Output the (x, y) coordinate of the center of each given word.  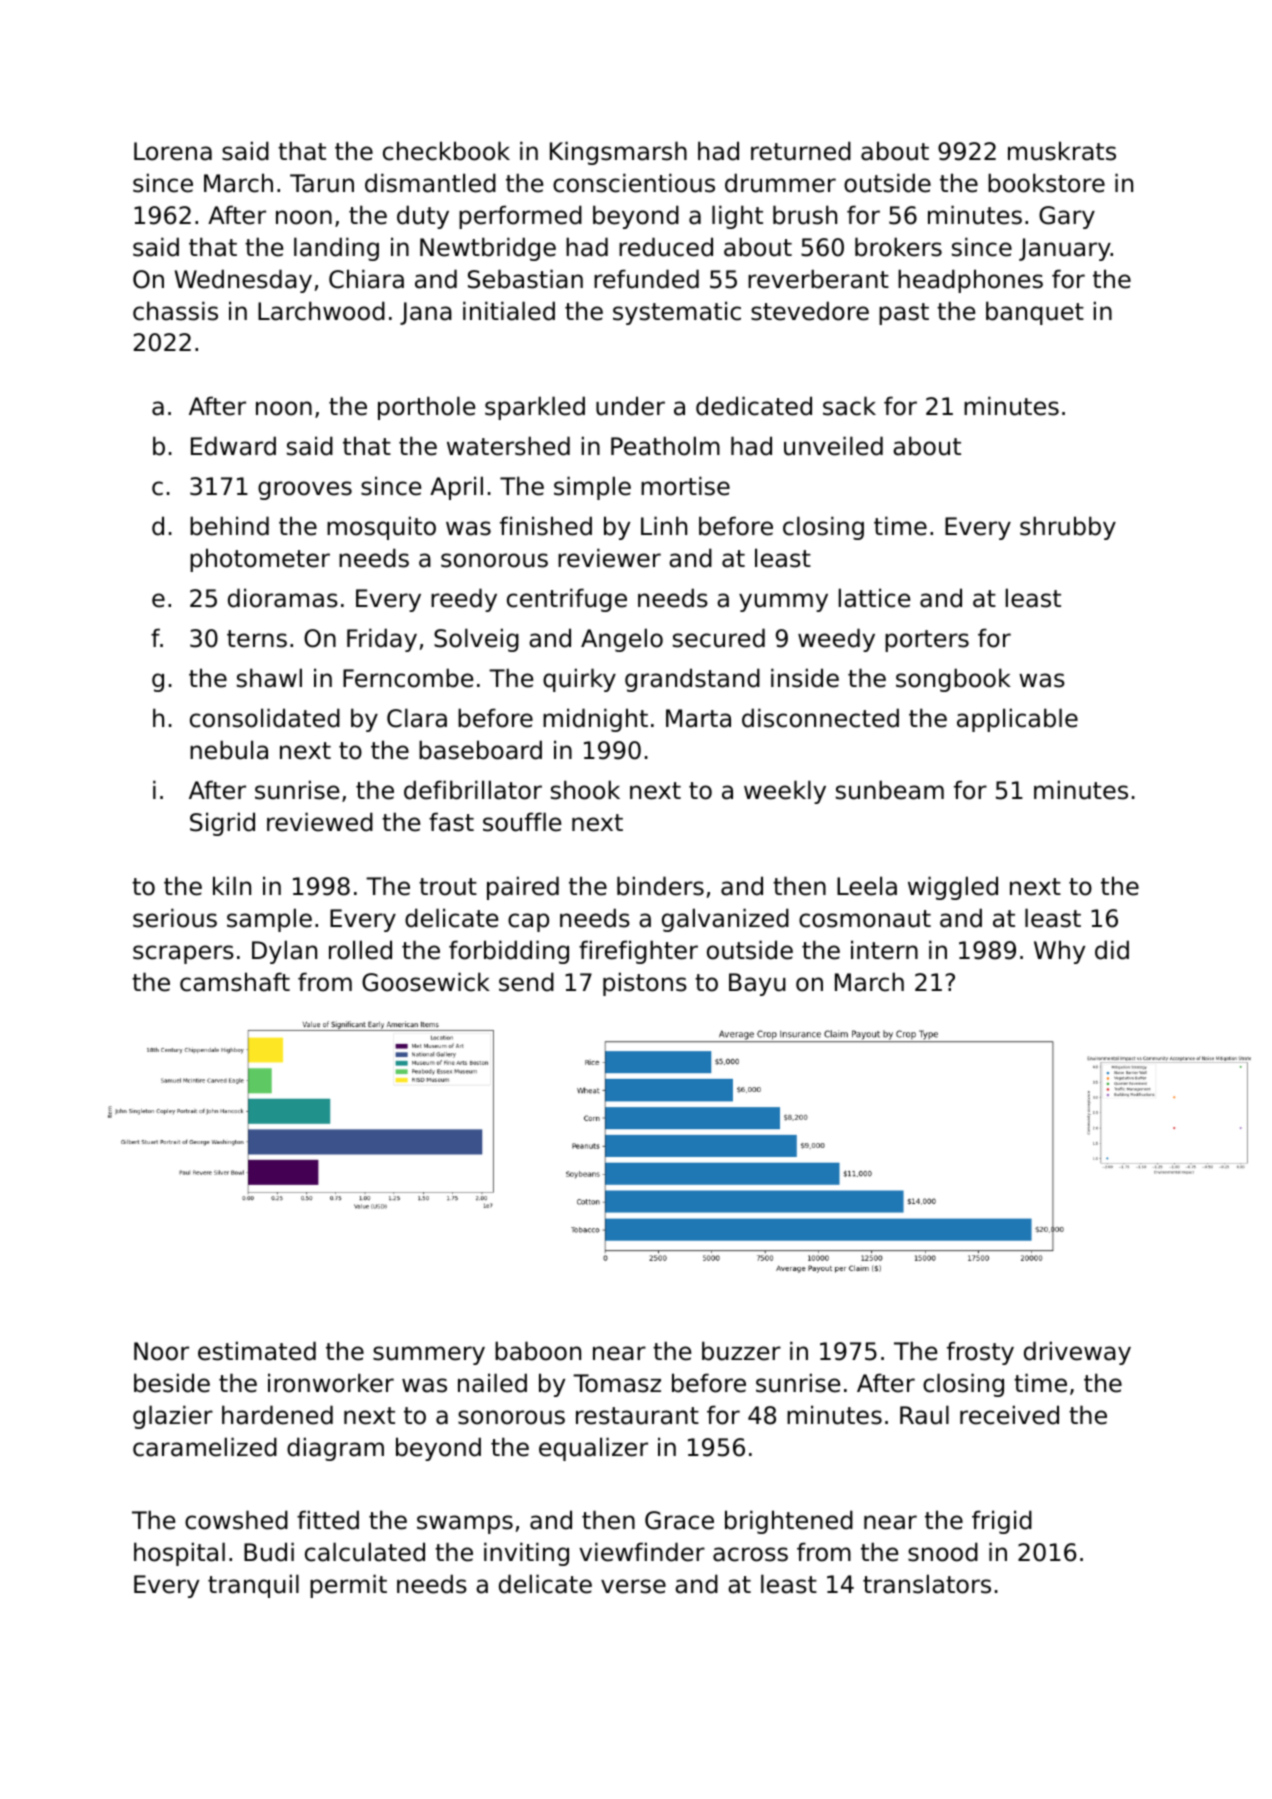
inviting (526, 1554)
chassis (175, 311)
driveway (1077, 1353)
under (630, 406)
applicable (1017, 720)
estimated (257, 1351)
